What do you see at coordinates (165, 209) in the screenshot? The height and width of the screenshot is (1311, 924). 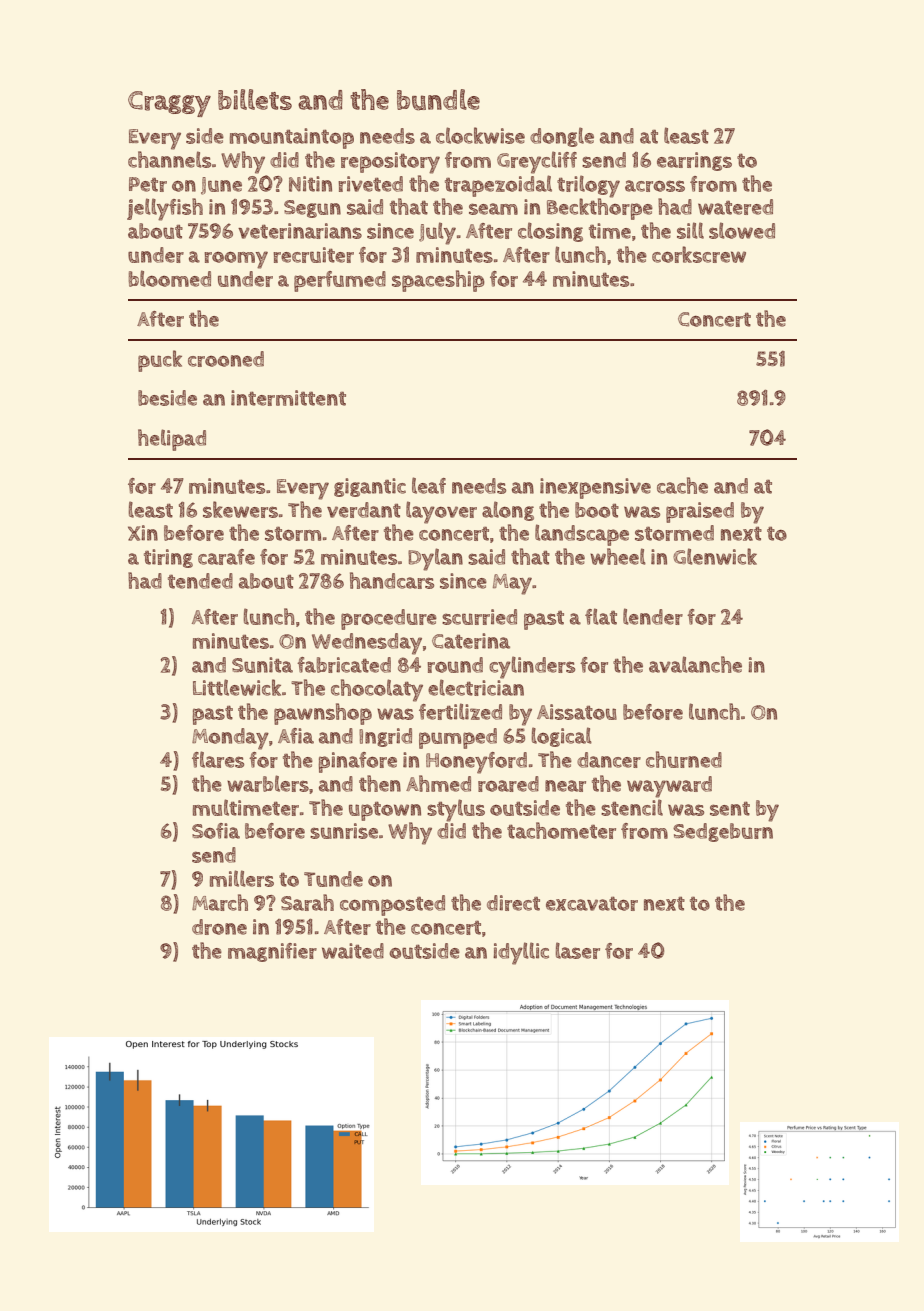 I see `jellyfish` at bounding box center [165, 209].
